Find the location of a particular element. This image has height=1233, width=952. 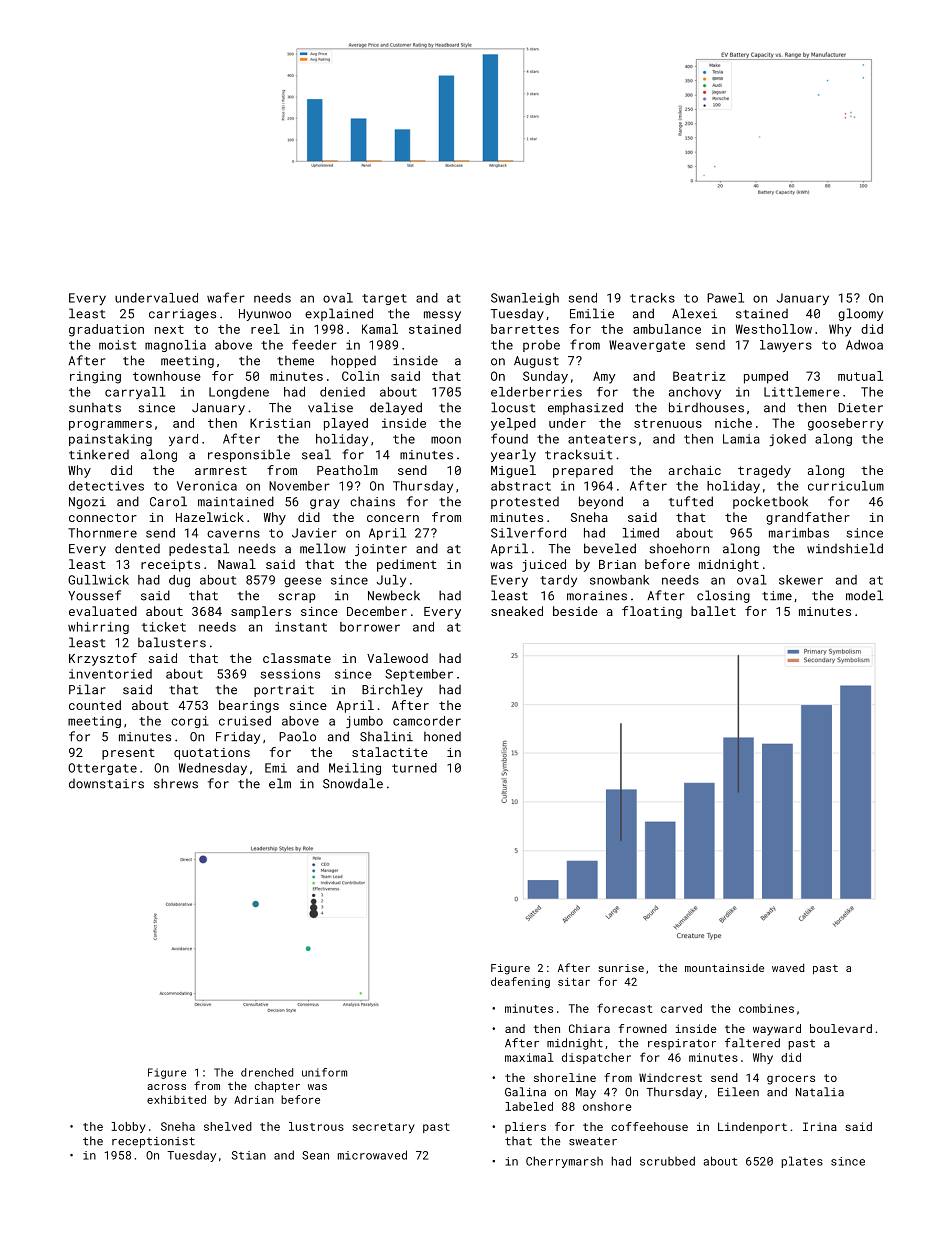

Adrian is located at coordinates (254, 1099).
